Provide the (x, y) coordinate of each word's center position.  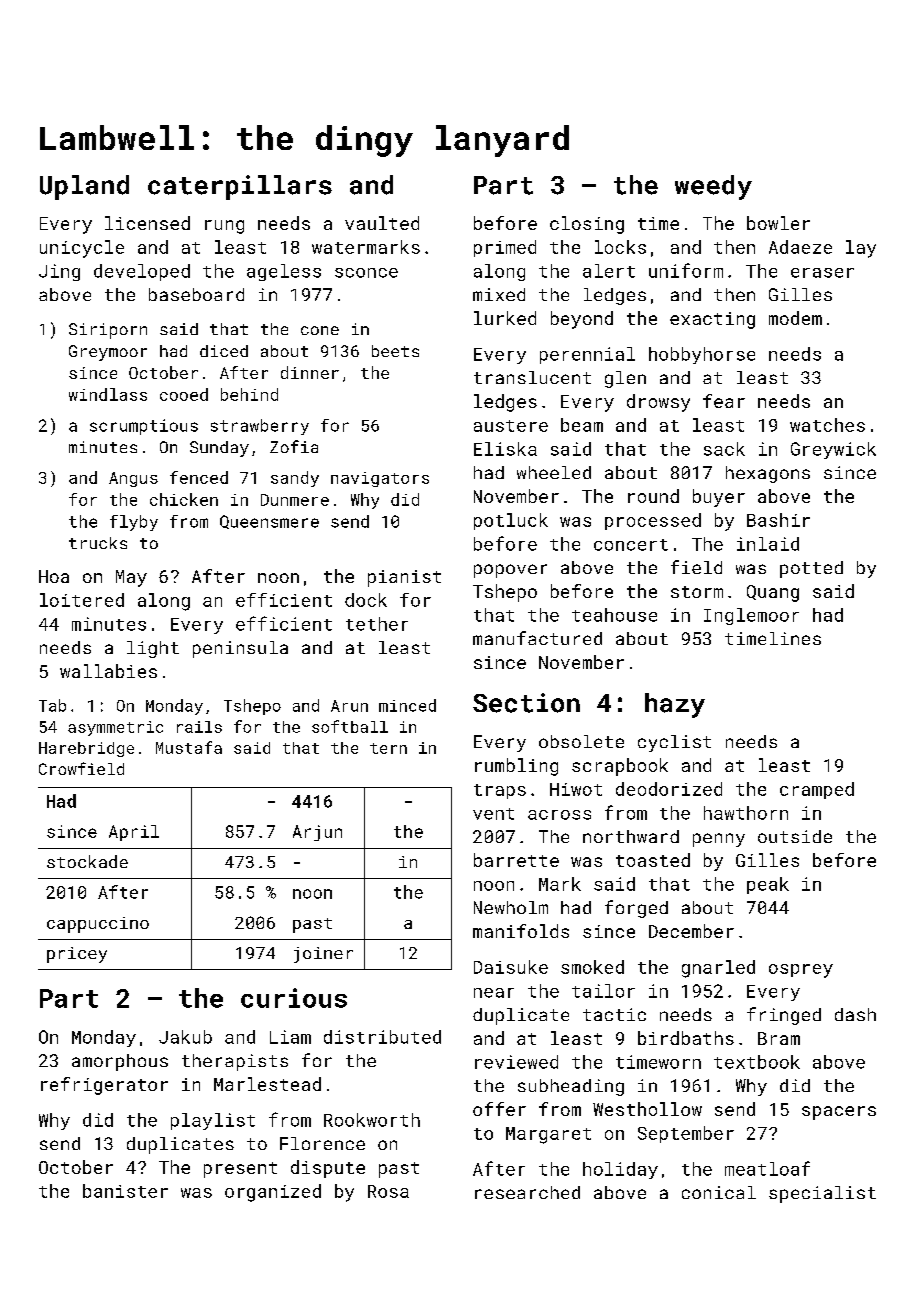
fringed (784, 1016)
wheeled (554, 472)
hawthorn (746, 813)
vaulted (382, 223)
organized (273, 1193)
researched (527, 1192)
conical (719, 1192)
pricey (77, 955)
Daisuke (511, 967)
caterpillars (240, 187)
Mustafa (189, 747)
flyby (134, 523)
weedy (713, 187)
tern (388, 748)
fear (724, 401)
